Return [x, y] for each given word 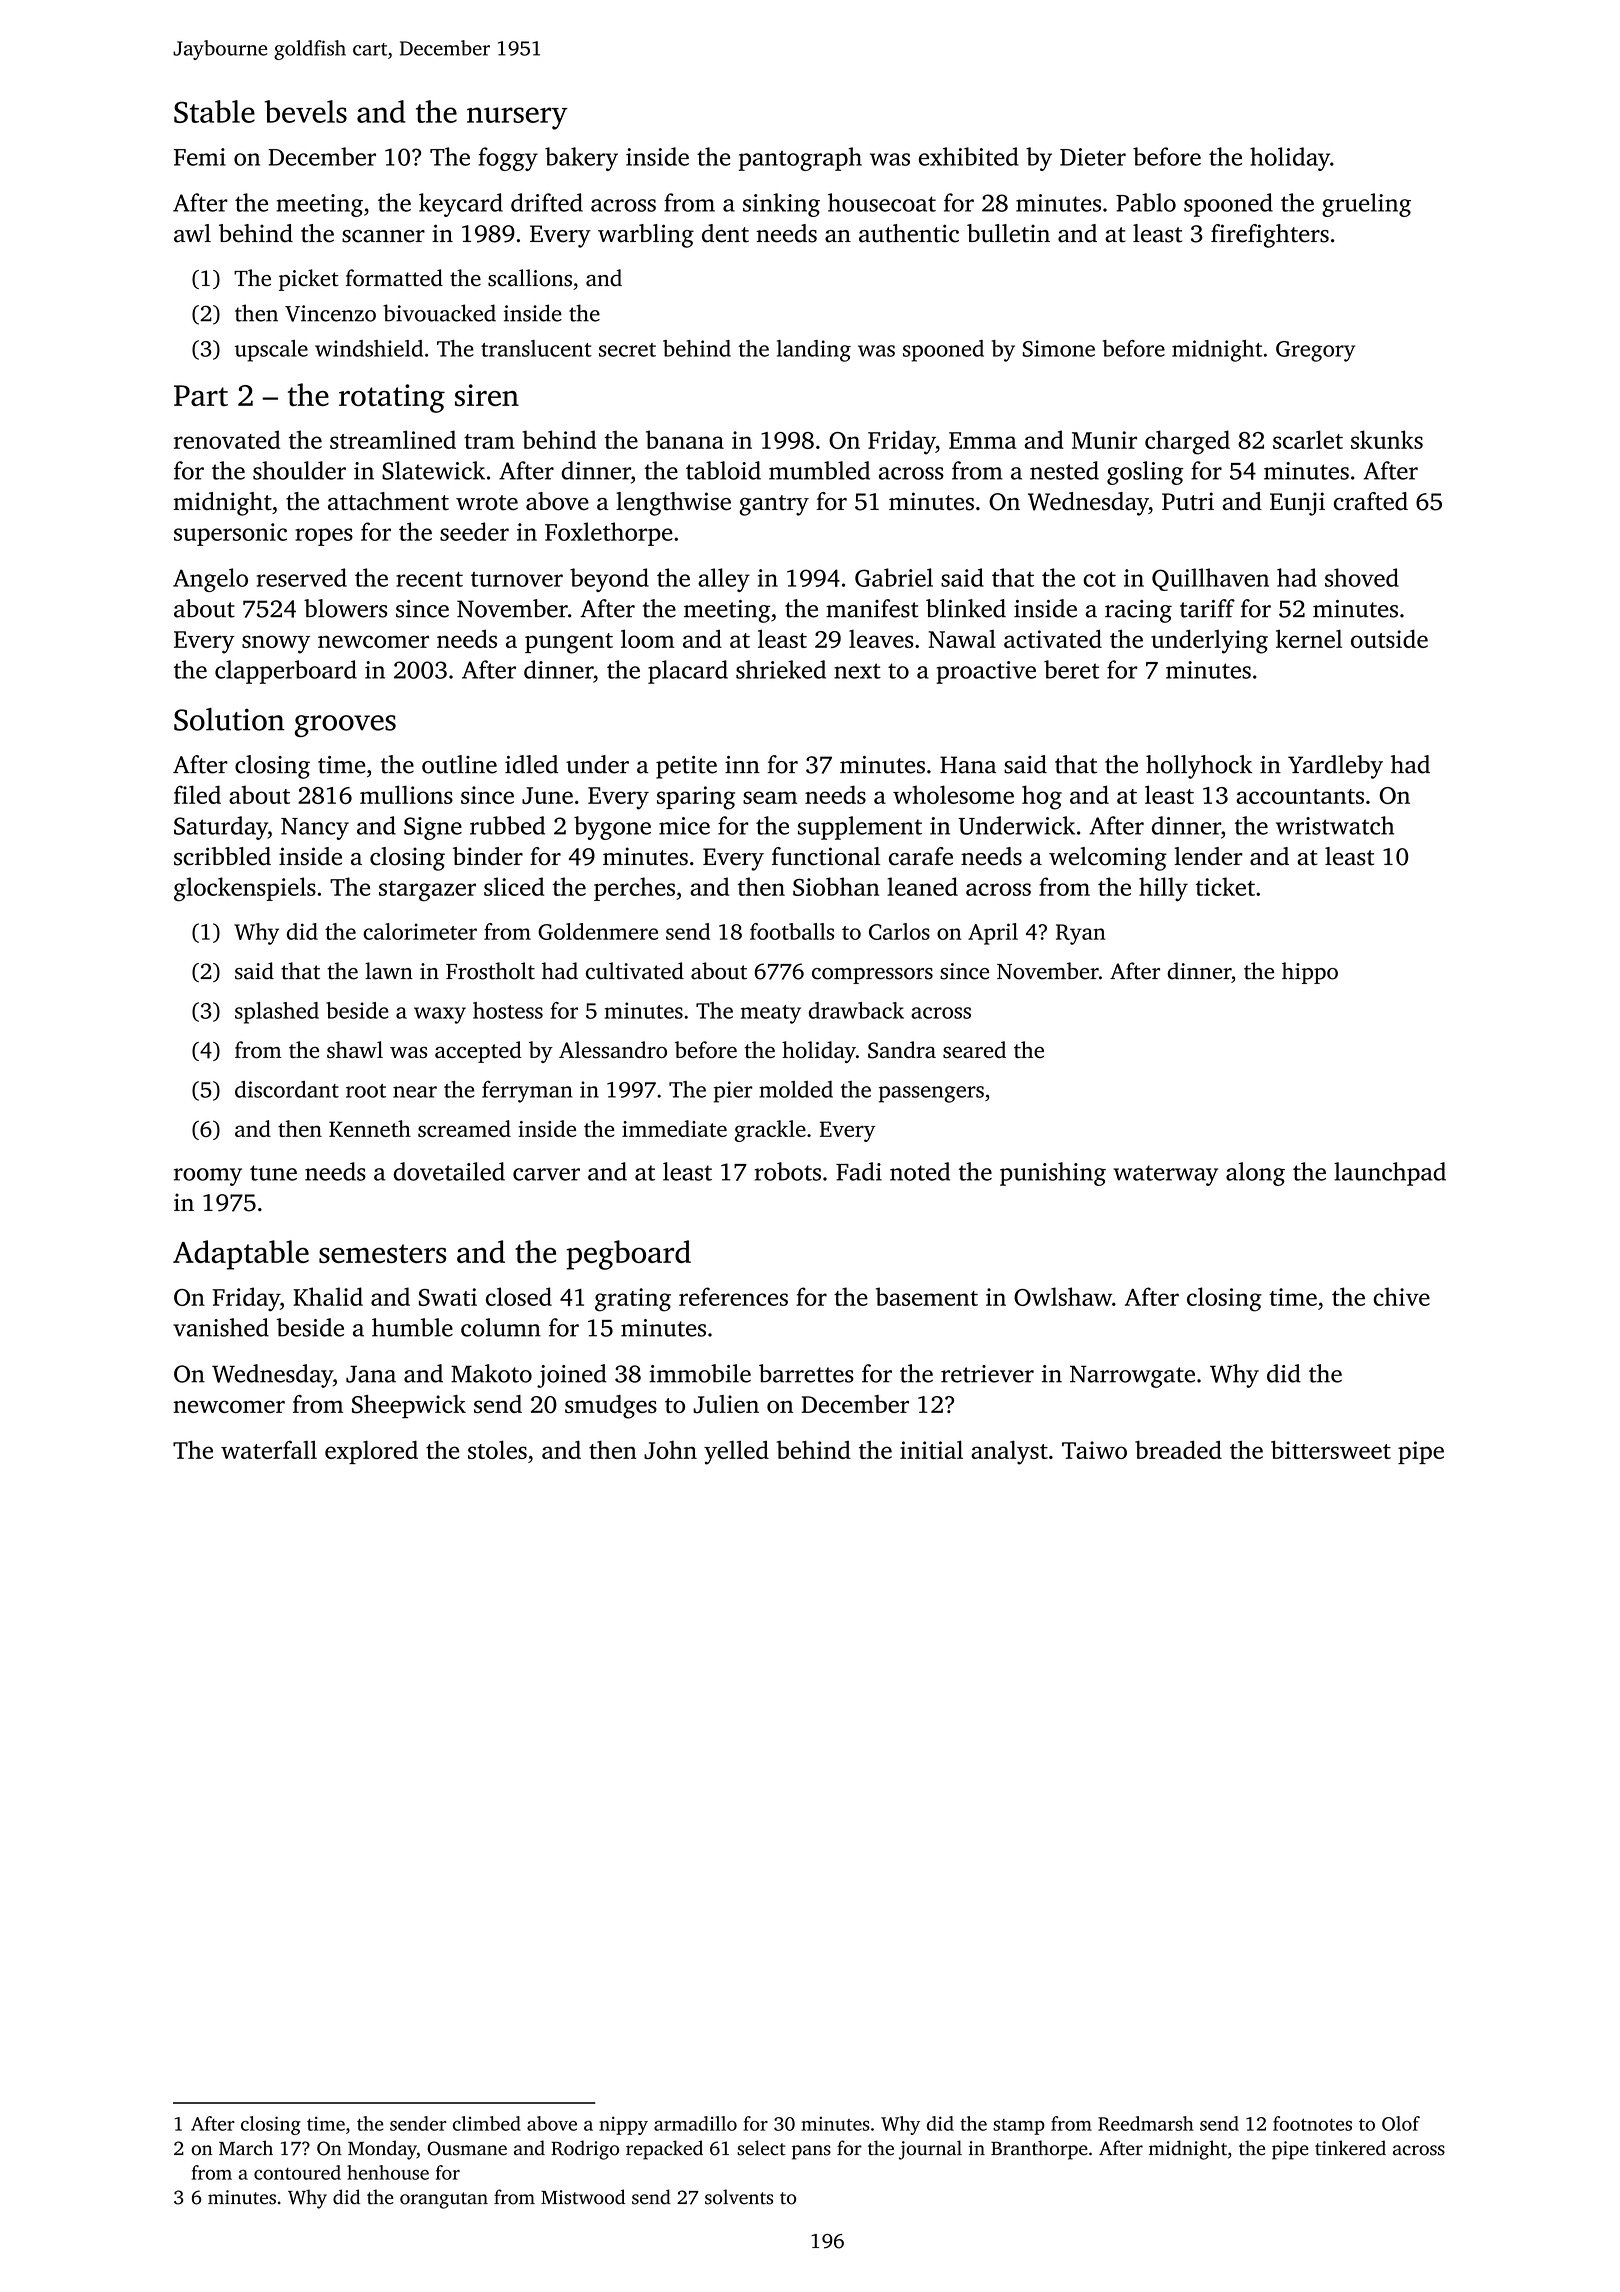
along [1255, 1174]
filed [197, 794]
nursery [517, 118]
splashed [277, 1013]
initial [931, 1449]
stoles [497, 1449]
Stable [214, 111]
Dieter [1093, 157]
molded [796, 1089]
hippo [1310, 973]
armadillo [695, 2123]
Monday [382, 2150]
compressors [872, 976]
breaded [1178, 1449]
